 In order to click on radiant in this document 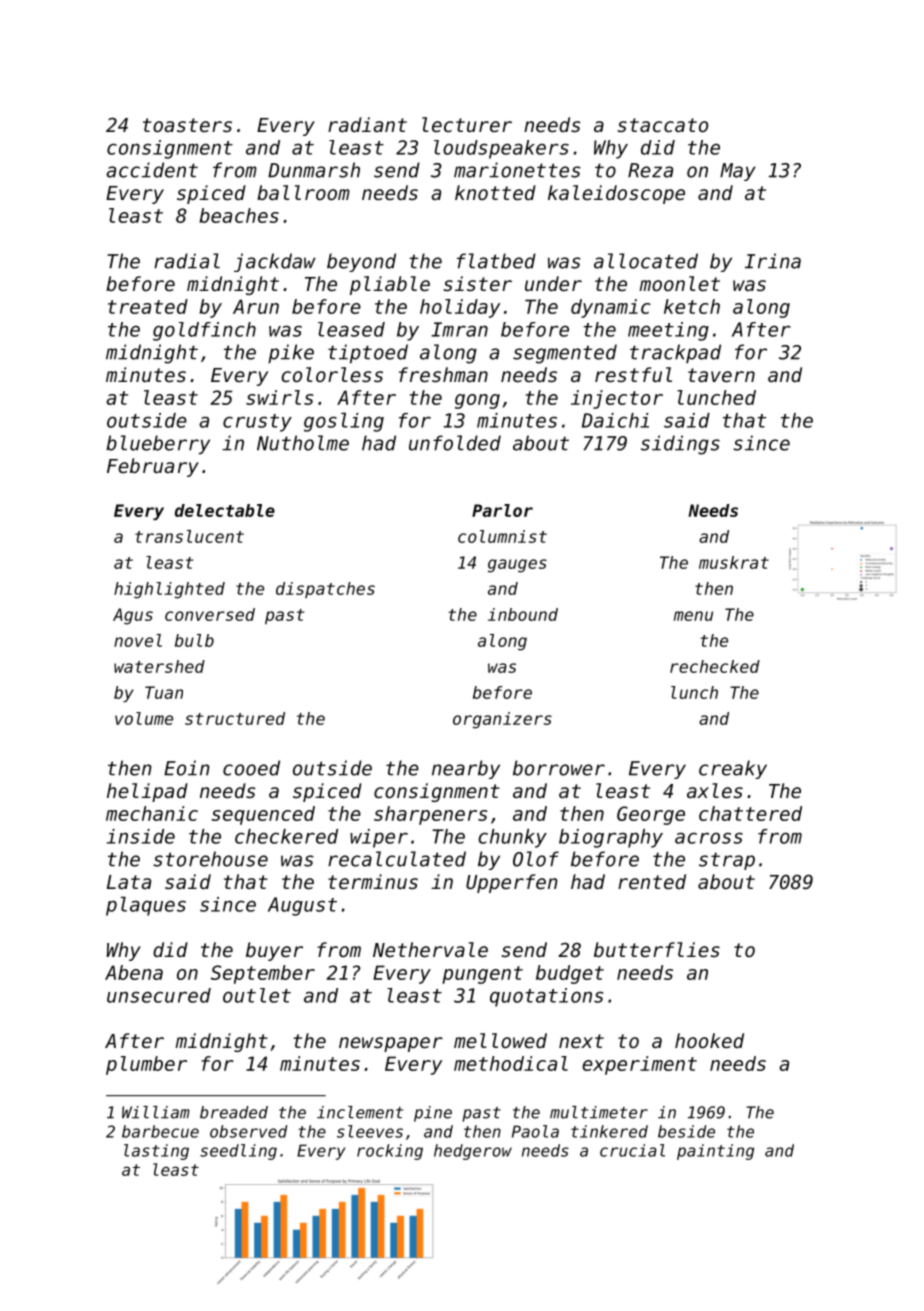, I will do `click(367, 124)`.
